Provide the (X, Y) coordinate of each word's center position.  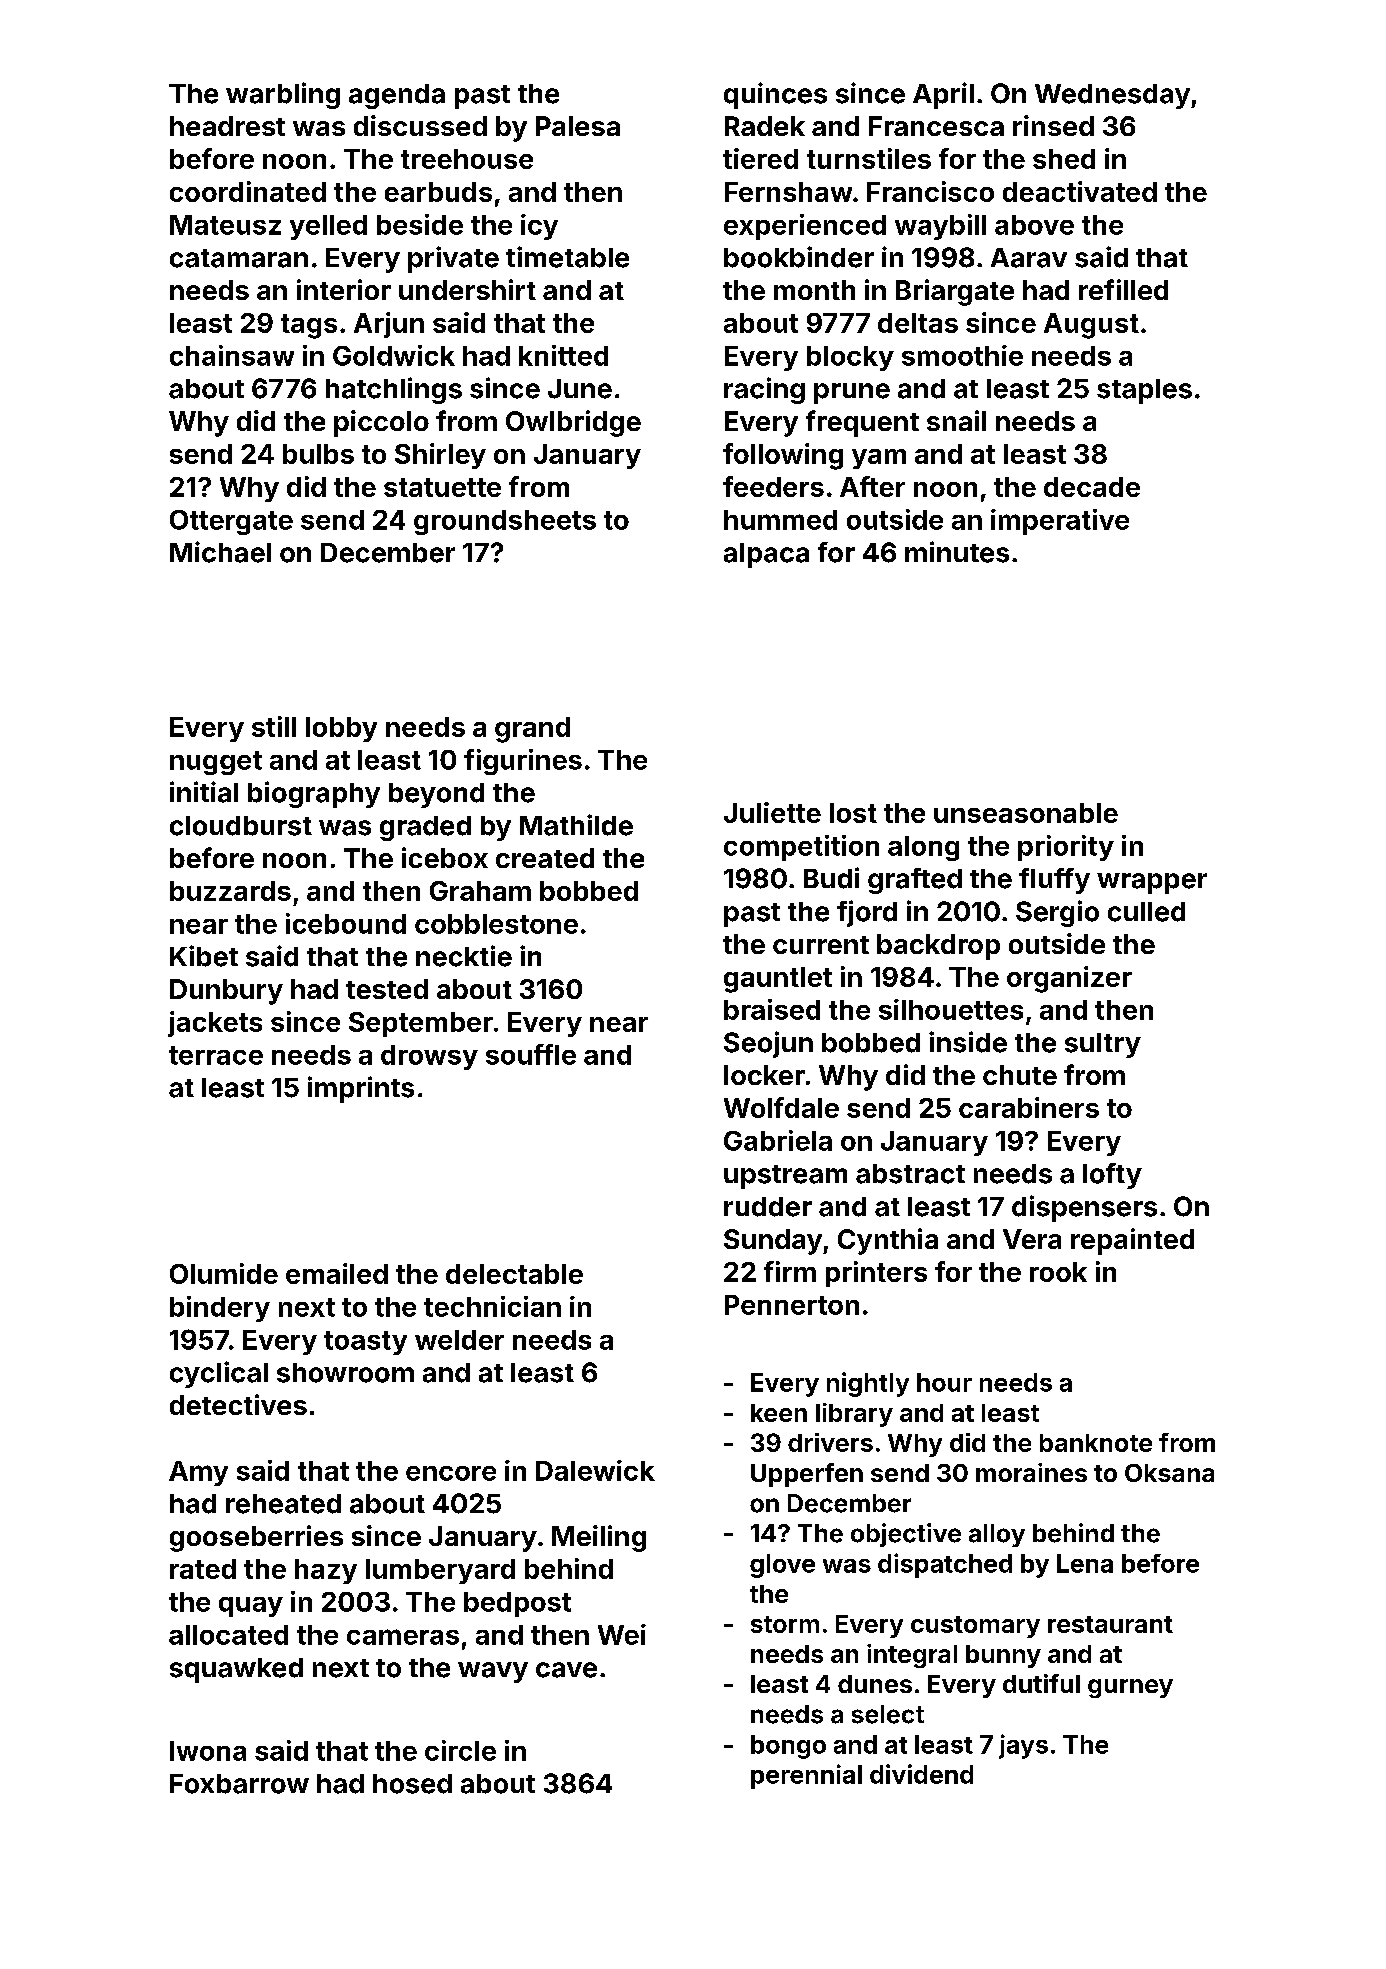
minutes (957, 552)
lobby (341, 729)
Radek (765, 126)
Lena (1085, 1563)
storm (785, 1624)
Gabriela (778, 1140)
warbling (283, 95)
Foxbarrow (239, 1784)
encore (451, 1473)
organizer (1069, 979)
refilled (1123, 289)
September (421, 1024)
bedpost (517, 1604)
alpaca (766, 555)
